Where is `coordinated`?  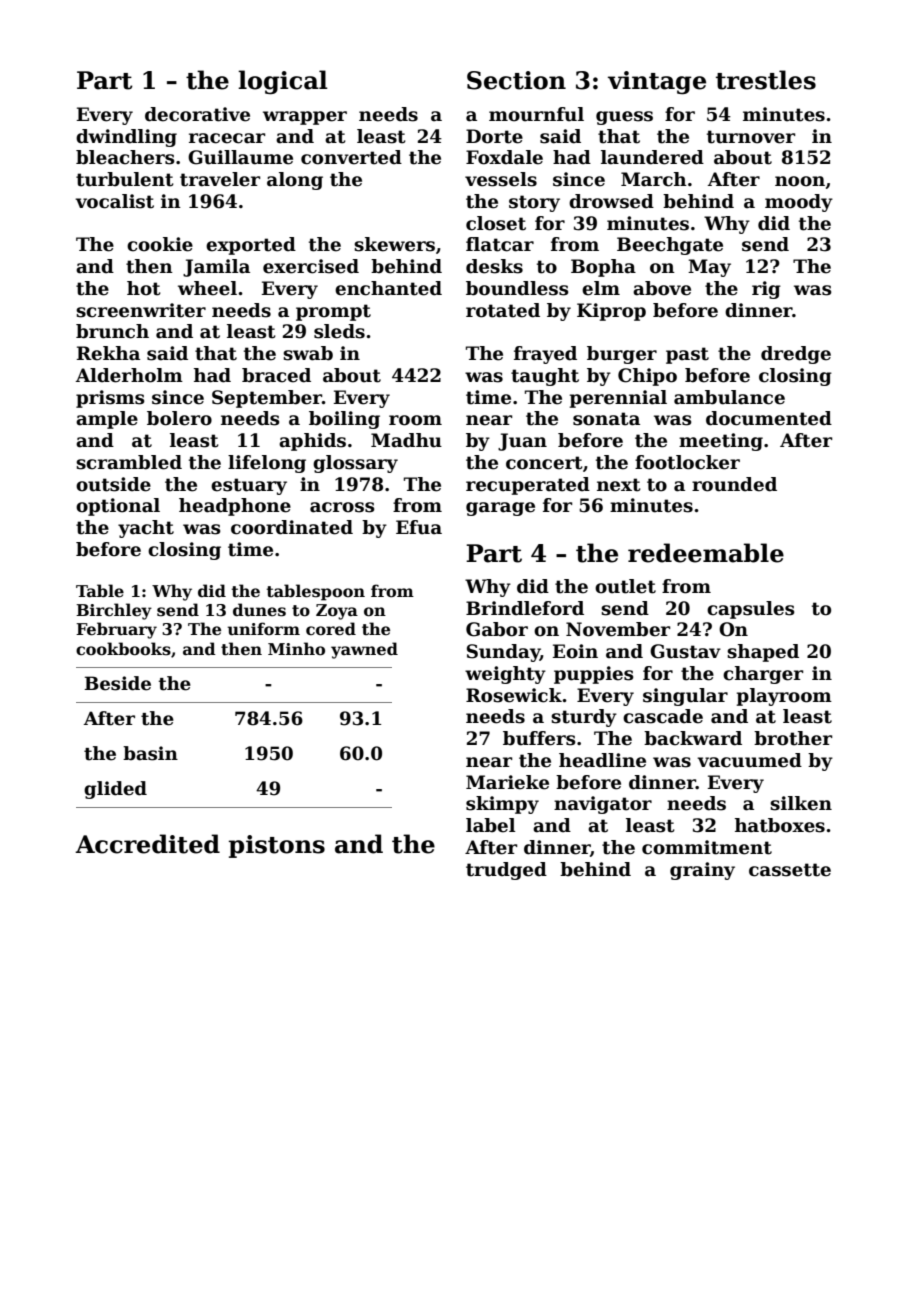
coordinated is located at coordinates (292, 527).
